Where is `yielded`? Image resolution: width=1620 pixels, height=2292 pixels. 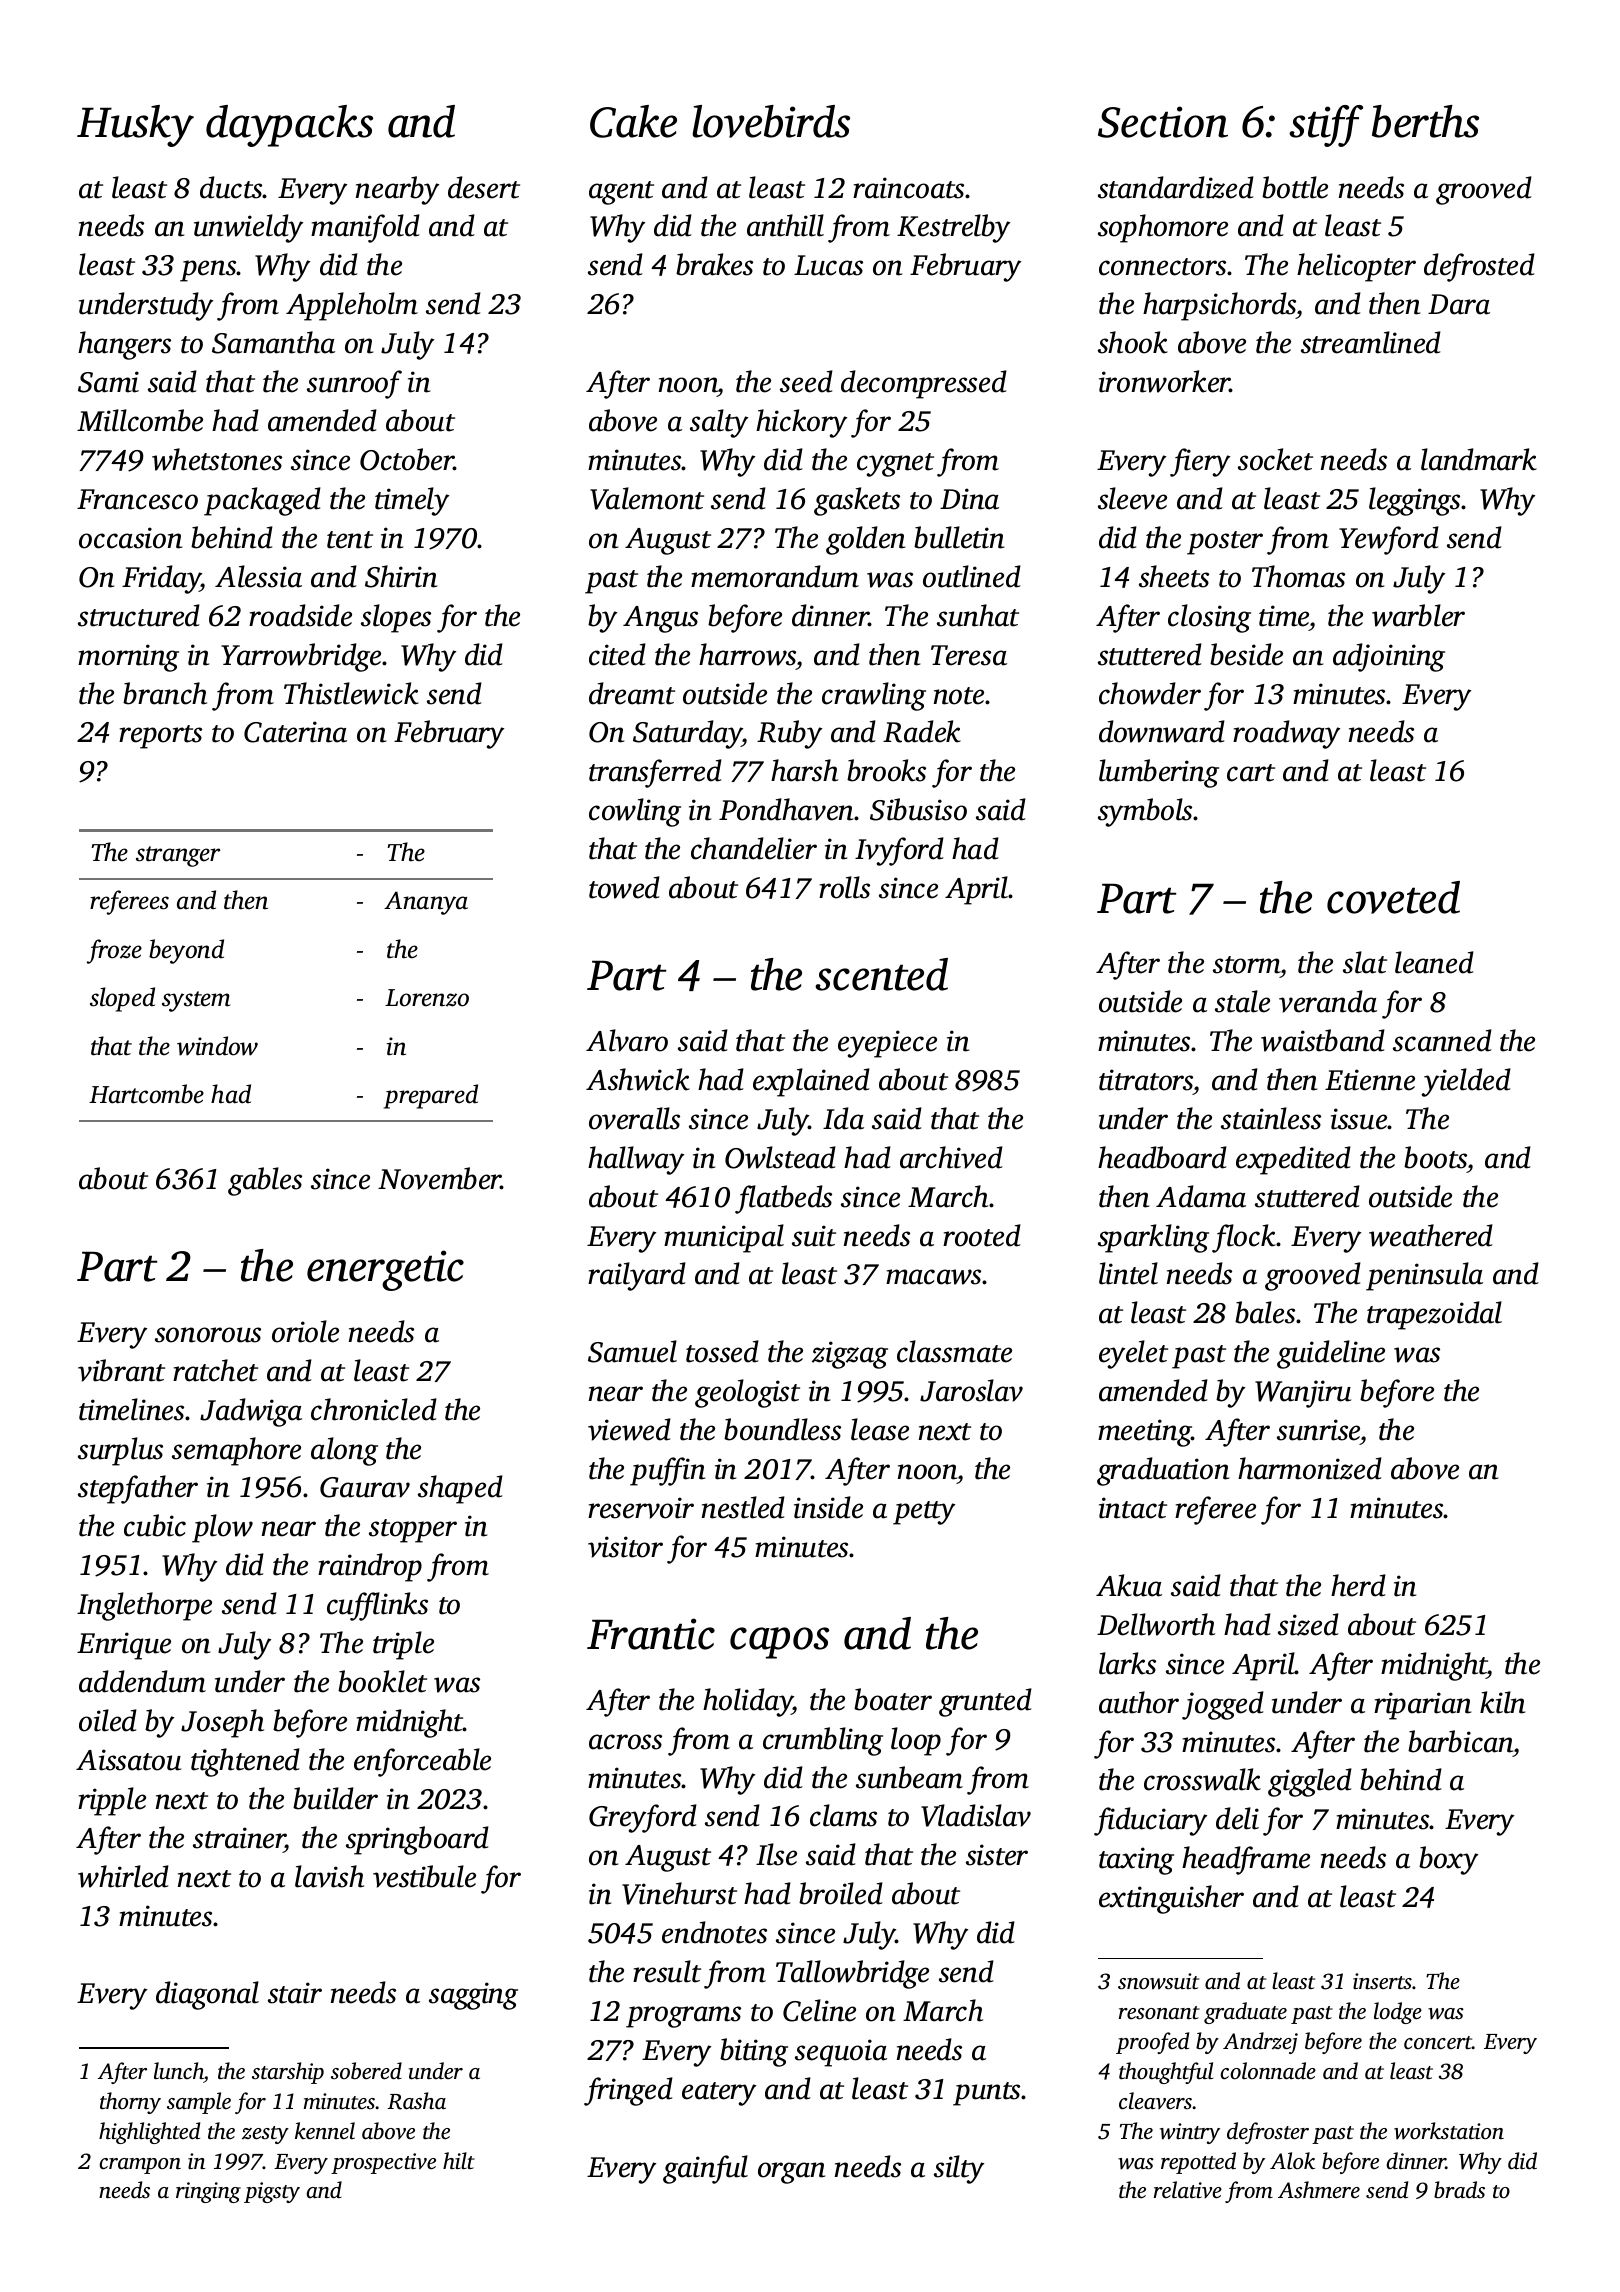 yielded is located at coordinates (1466, 1082).
